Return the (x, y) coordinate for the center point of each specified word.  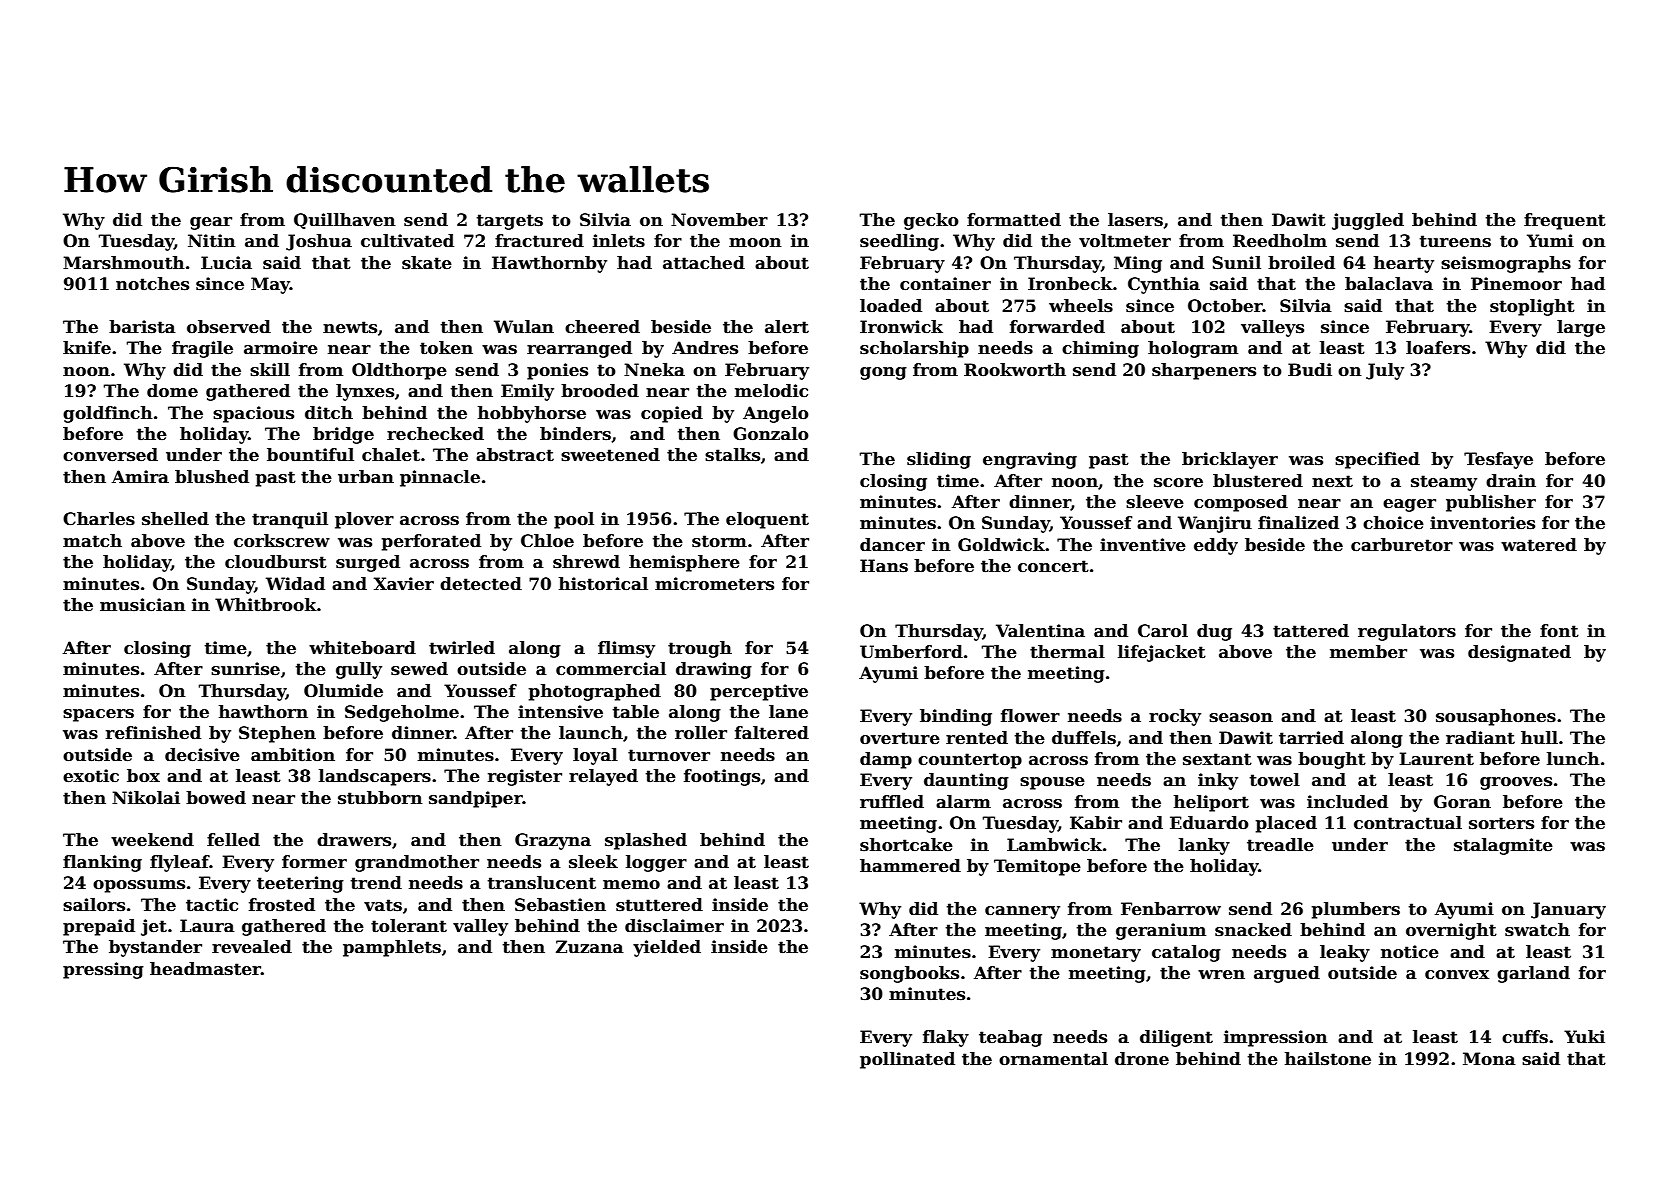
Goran (1462, 802)
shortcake (906, 845)
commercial (611, 669)
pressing (103, 970)
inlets (619, 241)
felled (233, 840)
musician (143, 605)
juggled (1368, 221)
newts (350, 327)
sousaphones (1496, 717)
